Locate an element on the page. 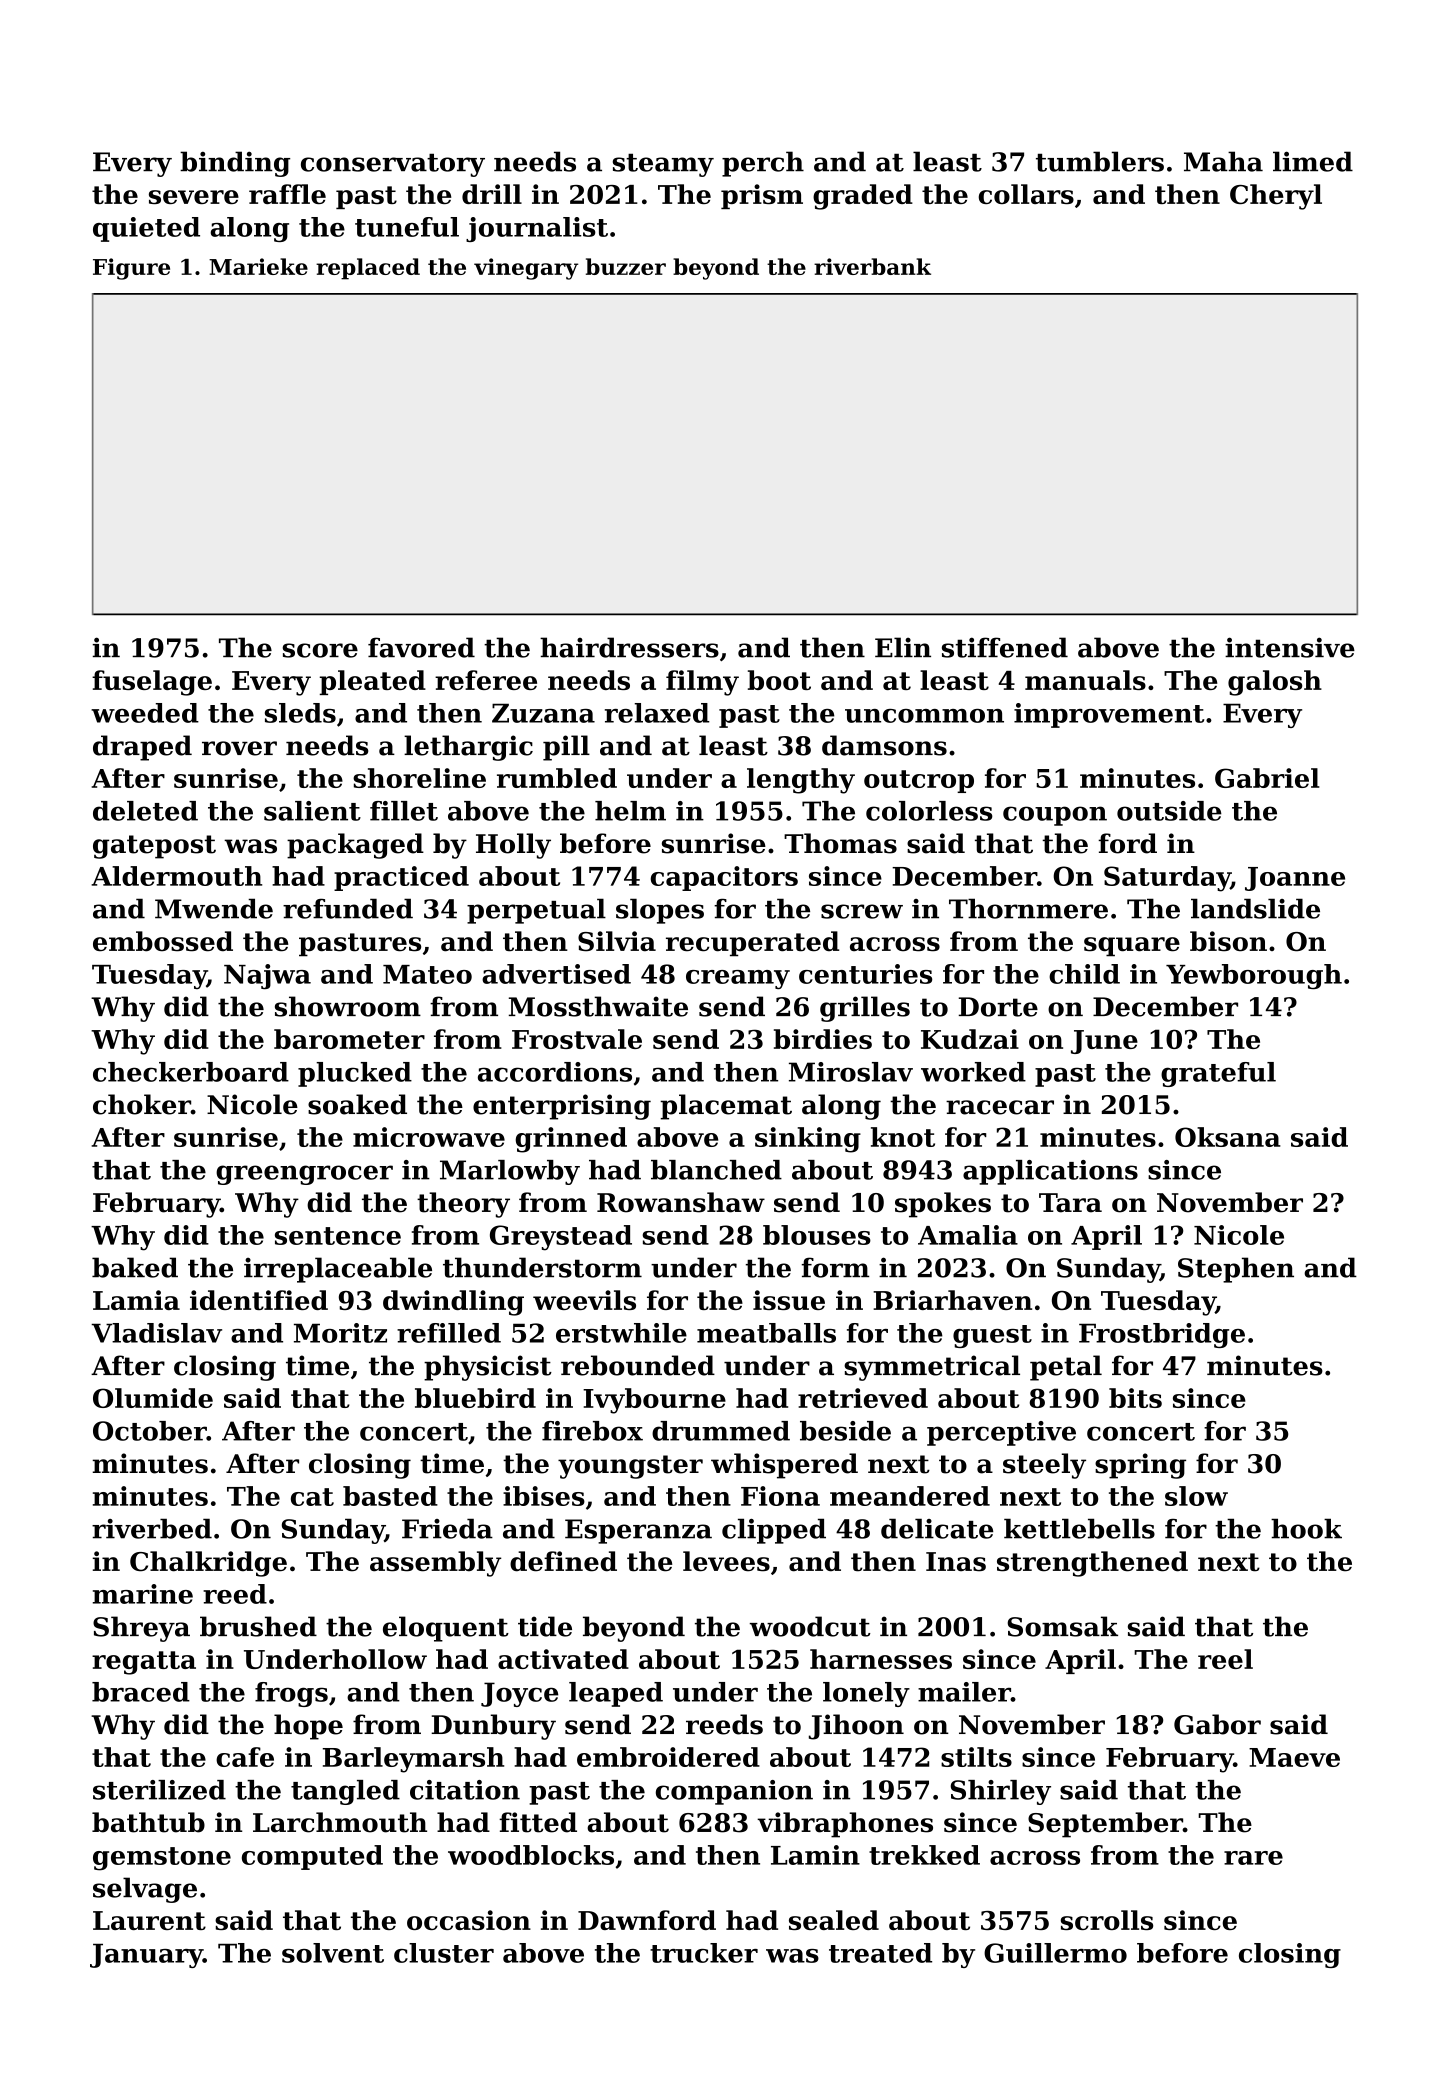 The height and width of the image is (2100, 1450). conservatory is located at coordinates (393, 165).
